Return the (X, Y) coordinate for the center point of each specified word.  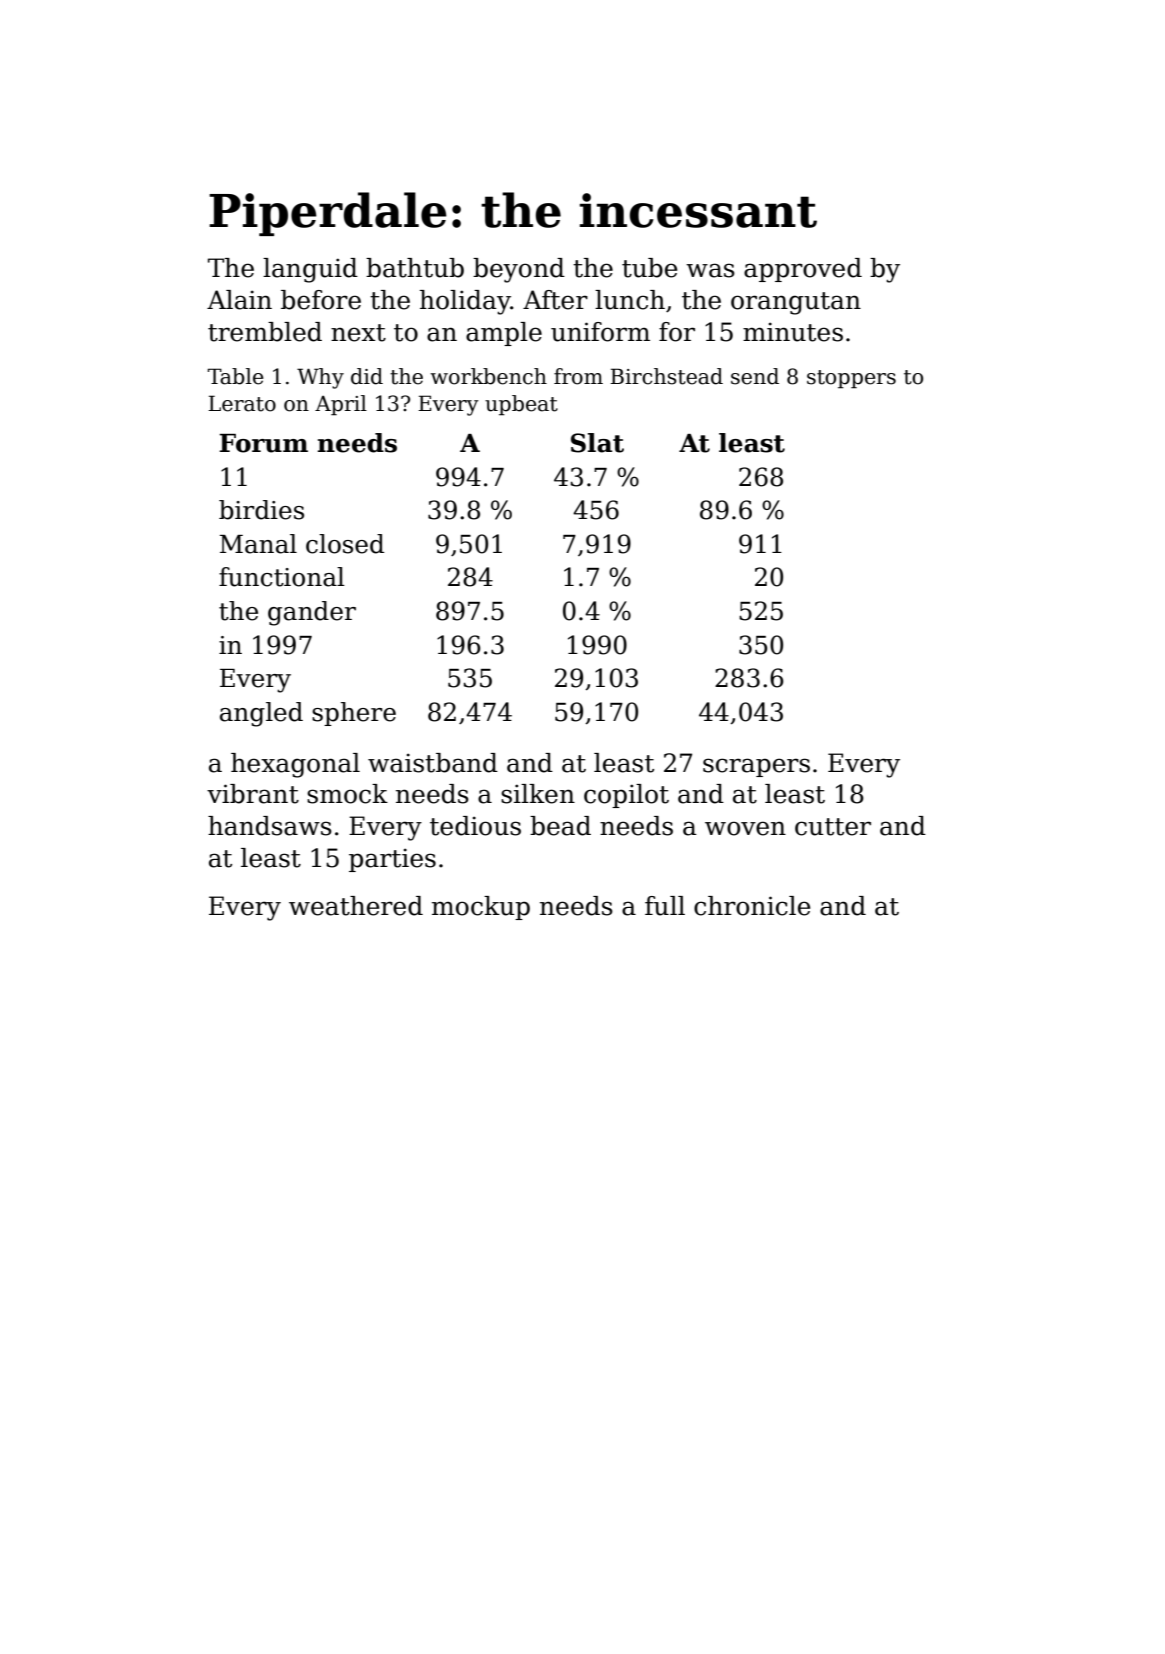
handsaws (270, 826)
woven (745, 828)
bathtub (415, 268)
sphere (354, 714)
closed (345, 544)
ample (504, 334)
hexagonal (295, 765)
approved (803, 270)
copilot (626, 796)
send (755, 376)
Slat (597, 443)
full (665, 906)
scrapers (756, 767)
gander (312, 613)
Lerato (242, 403)
